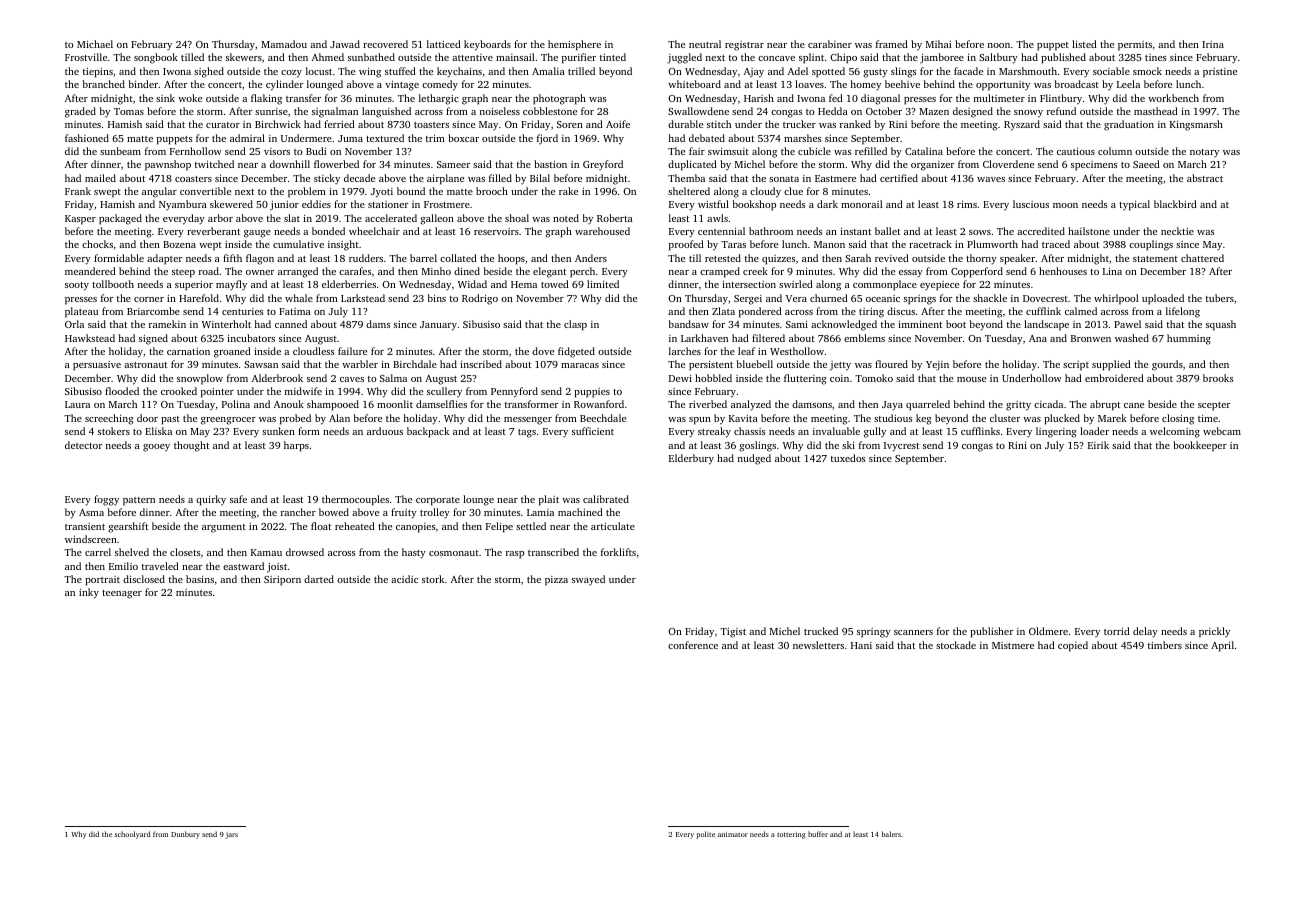  What do you see at coordinates (511, 259) in the document?
I see `hoops` at bounding box center [511, 259].
